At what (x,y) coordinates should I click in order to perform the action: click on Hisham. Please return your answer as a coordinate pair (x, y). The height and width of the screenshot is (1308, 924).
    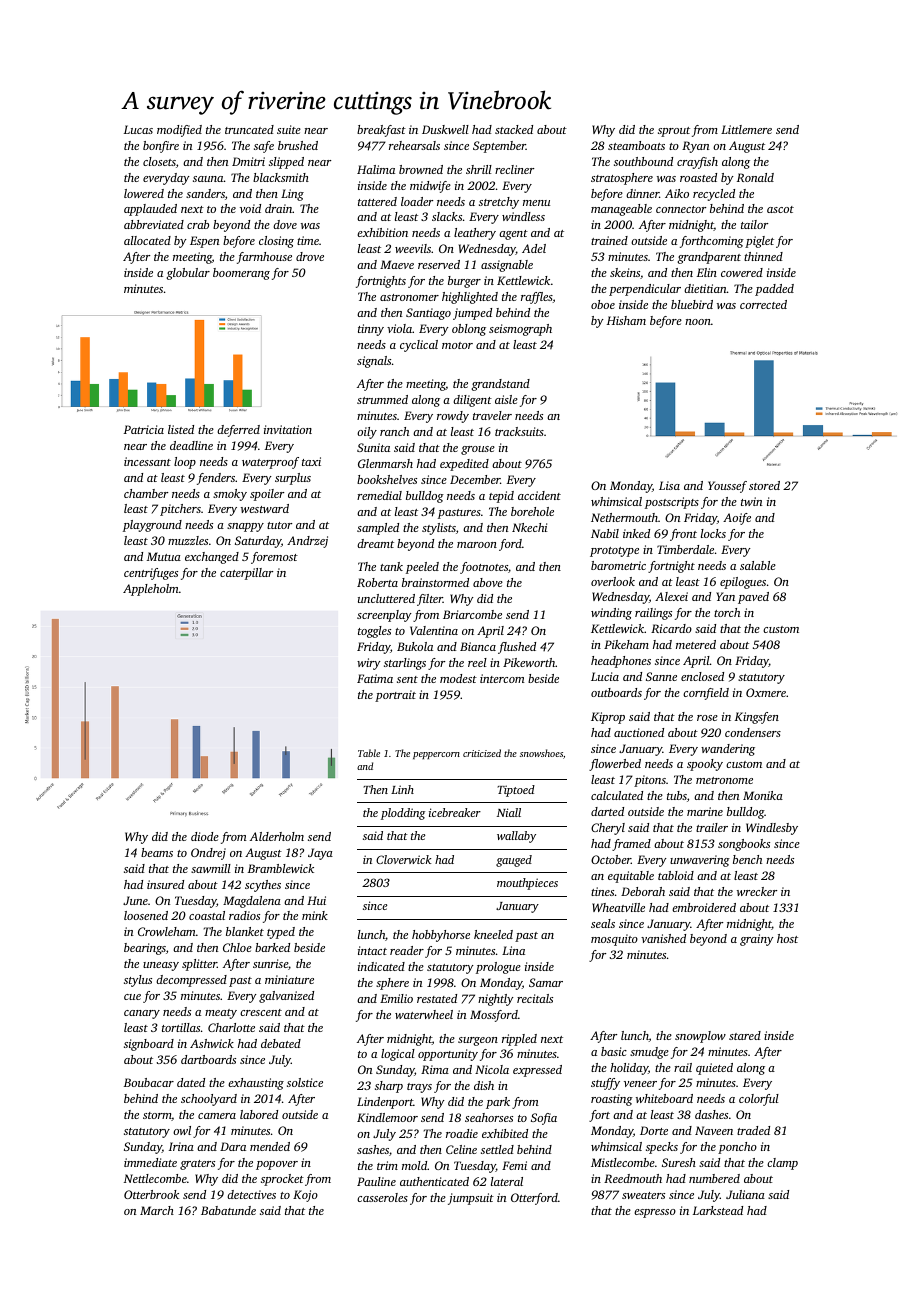
    Looking at the image, I should click on (626, 320).
